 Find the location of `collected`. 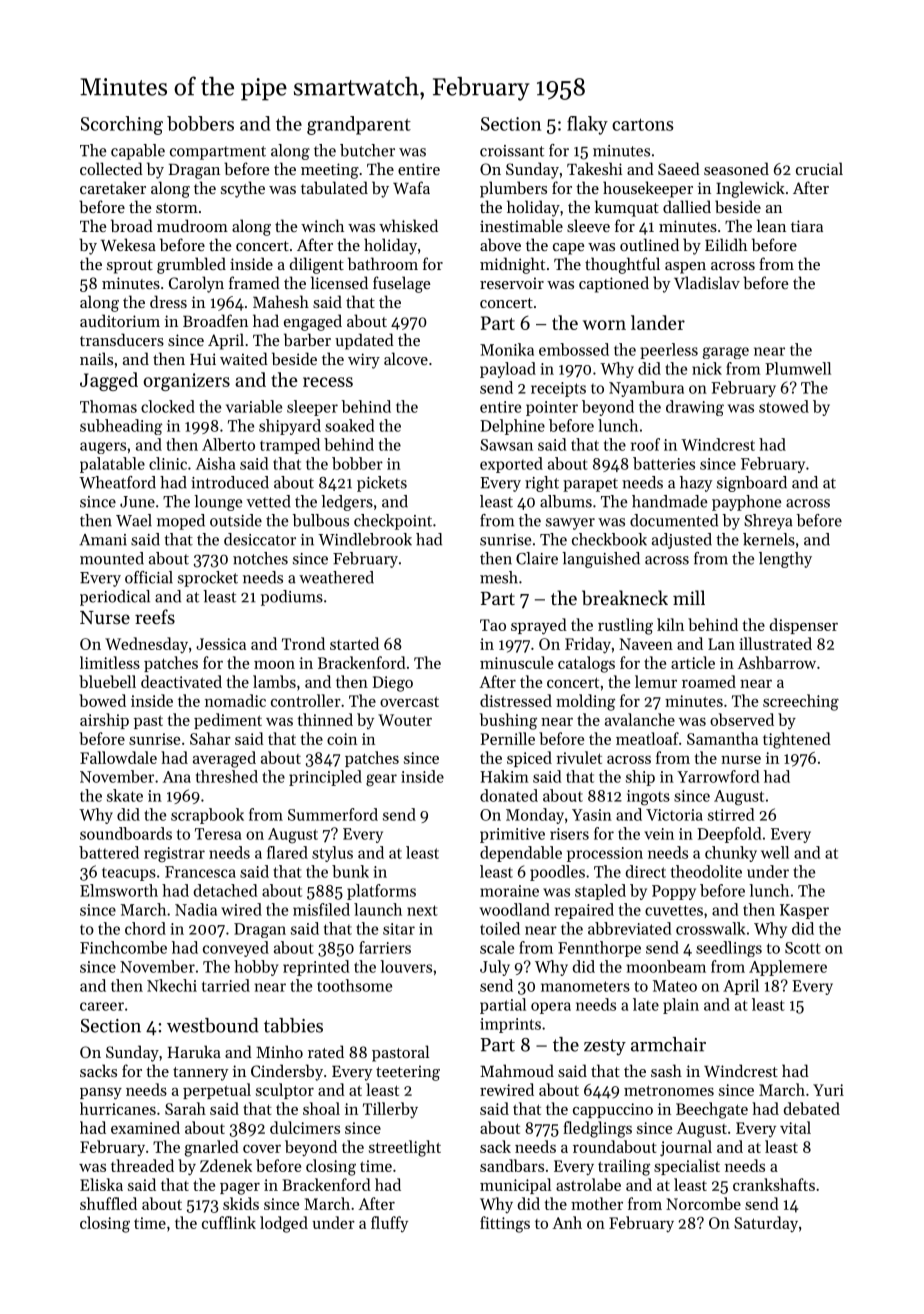

collected is located at coordinates (111, 168).
